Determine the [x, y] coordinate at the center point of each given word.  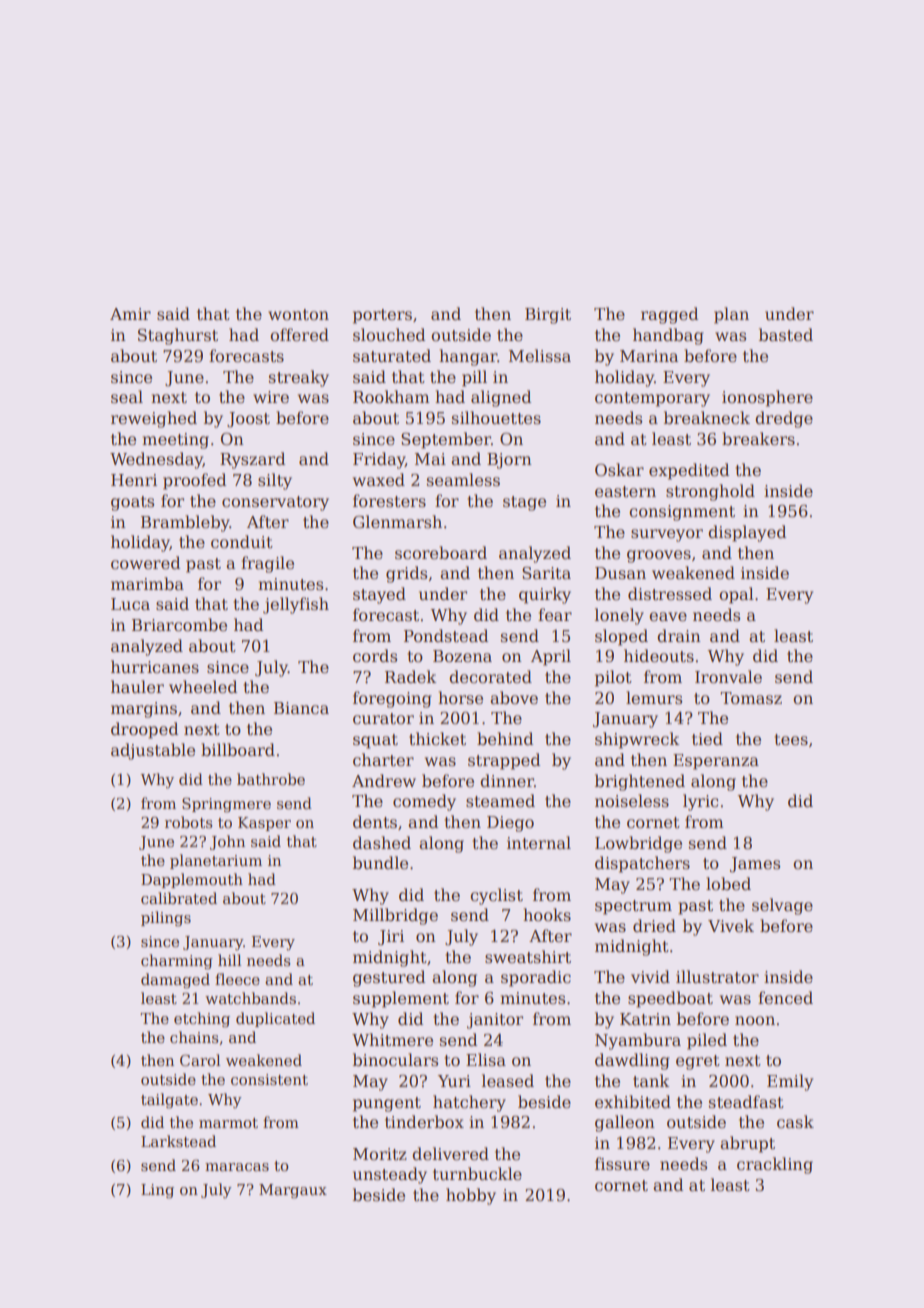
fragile [267, 564]
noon [755, 1020]
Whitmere [392, 1040]
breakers [758, 439]
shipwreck [637, 740]
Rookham [391, 397]
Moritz [380, 1154]
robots [188, 822]
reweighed [154, 419]
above [514, 697]
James [755, 865]
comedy [424, 802]
